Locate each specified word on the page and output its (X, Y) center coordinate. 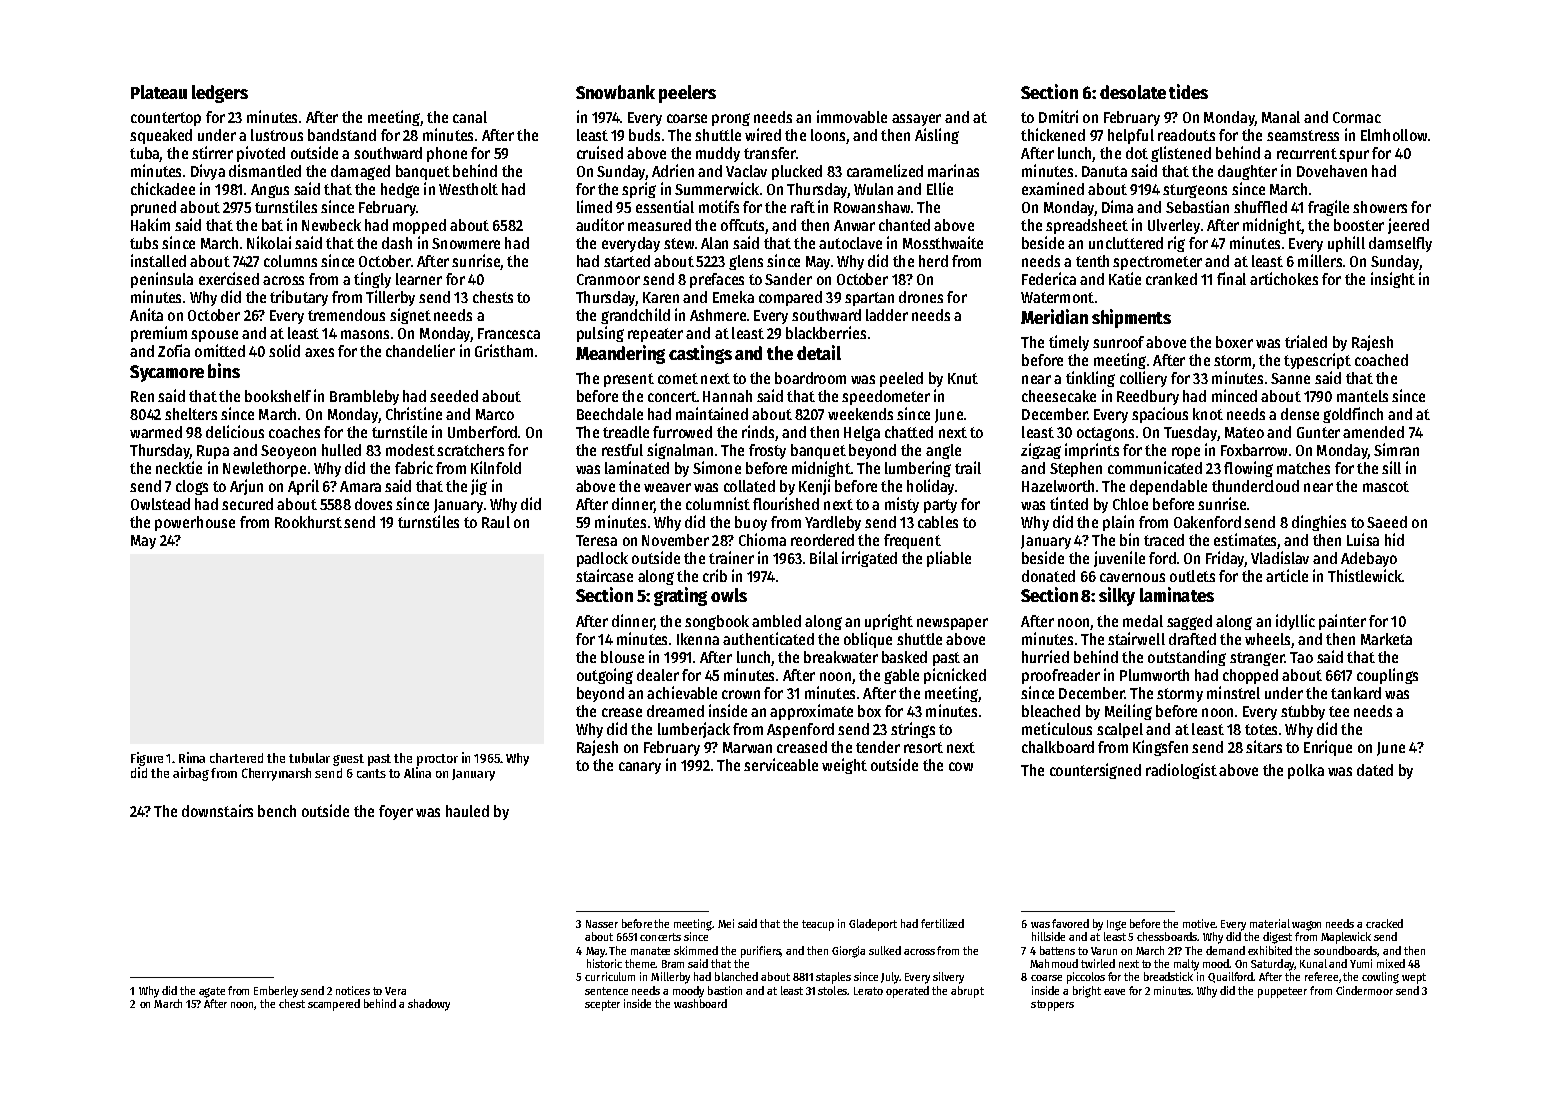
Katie (1125, 278)
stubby (1303, 712)
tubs (144, 243)
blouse (622, 657)
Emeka (733, 297)
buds (644, 135)
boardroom (810, 378)
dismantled (265, 170)
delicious (235, 431)
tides (1188, 91)
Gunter (1318, 432)
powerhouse (195, 523)
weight (844, 766)
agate (212, 992)
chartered (236, 758)
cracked (1384, 923)
